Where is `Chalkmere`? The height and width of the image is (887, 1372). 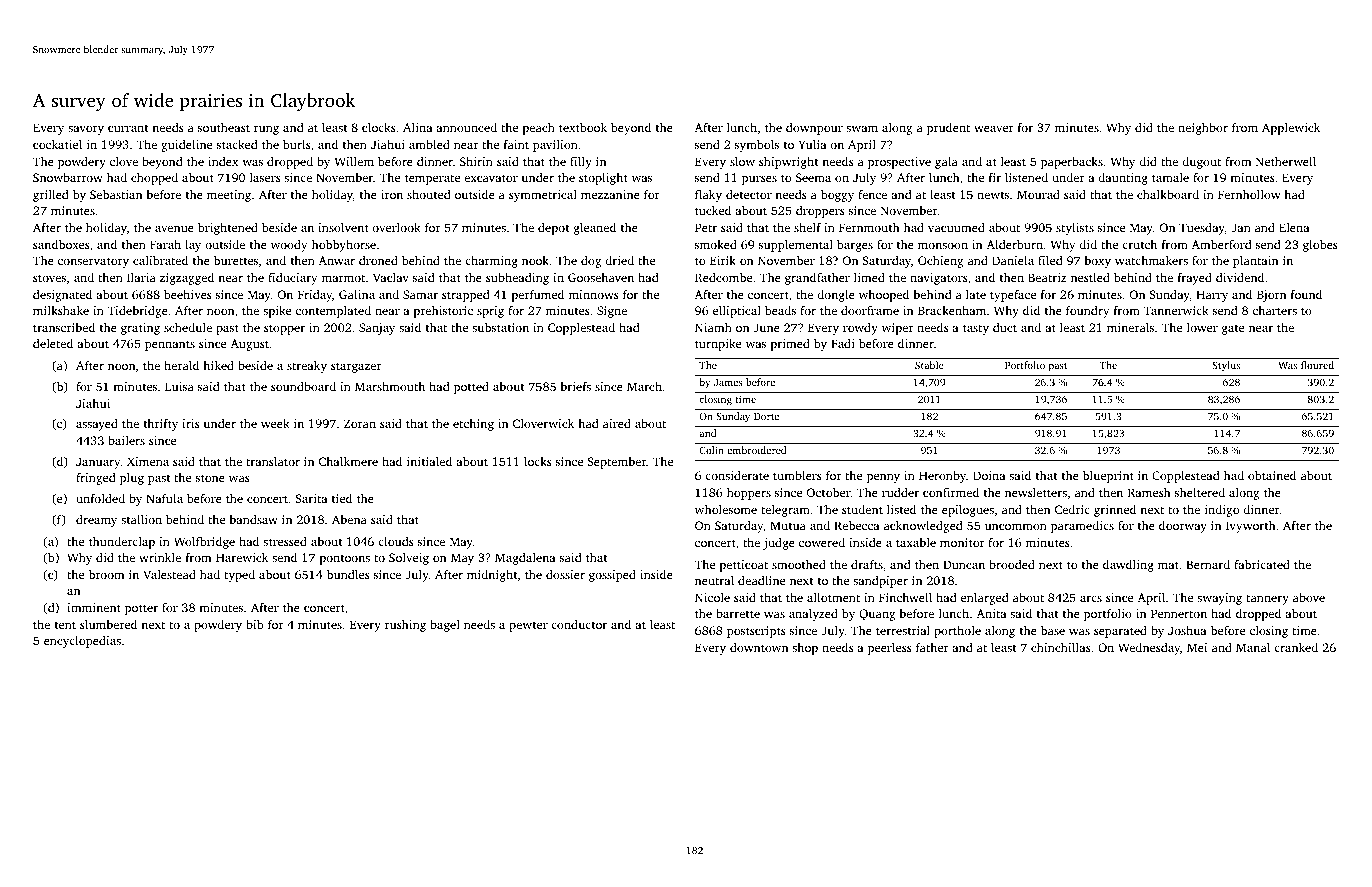 Chalkmere is located at coordinates (348, 461).
